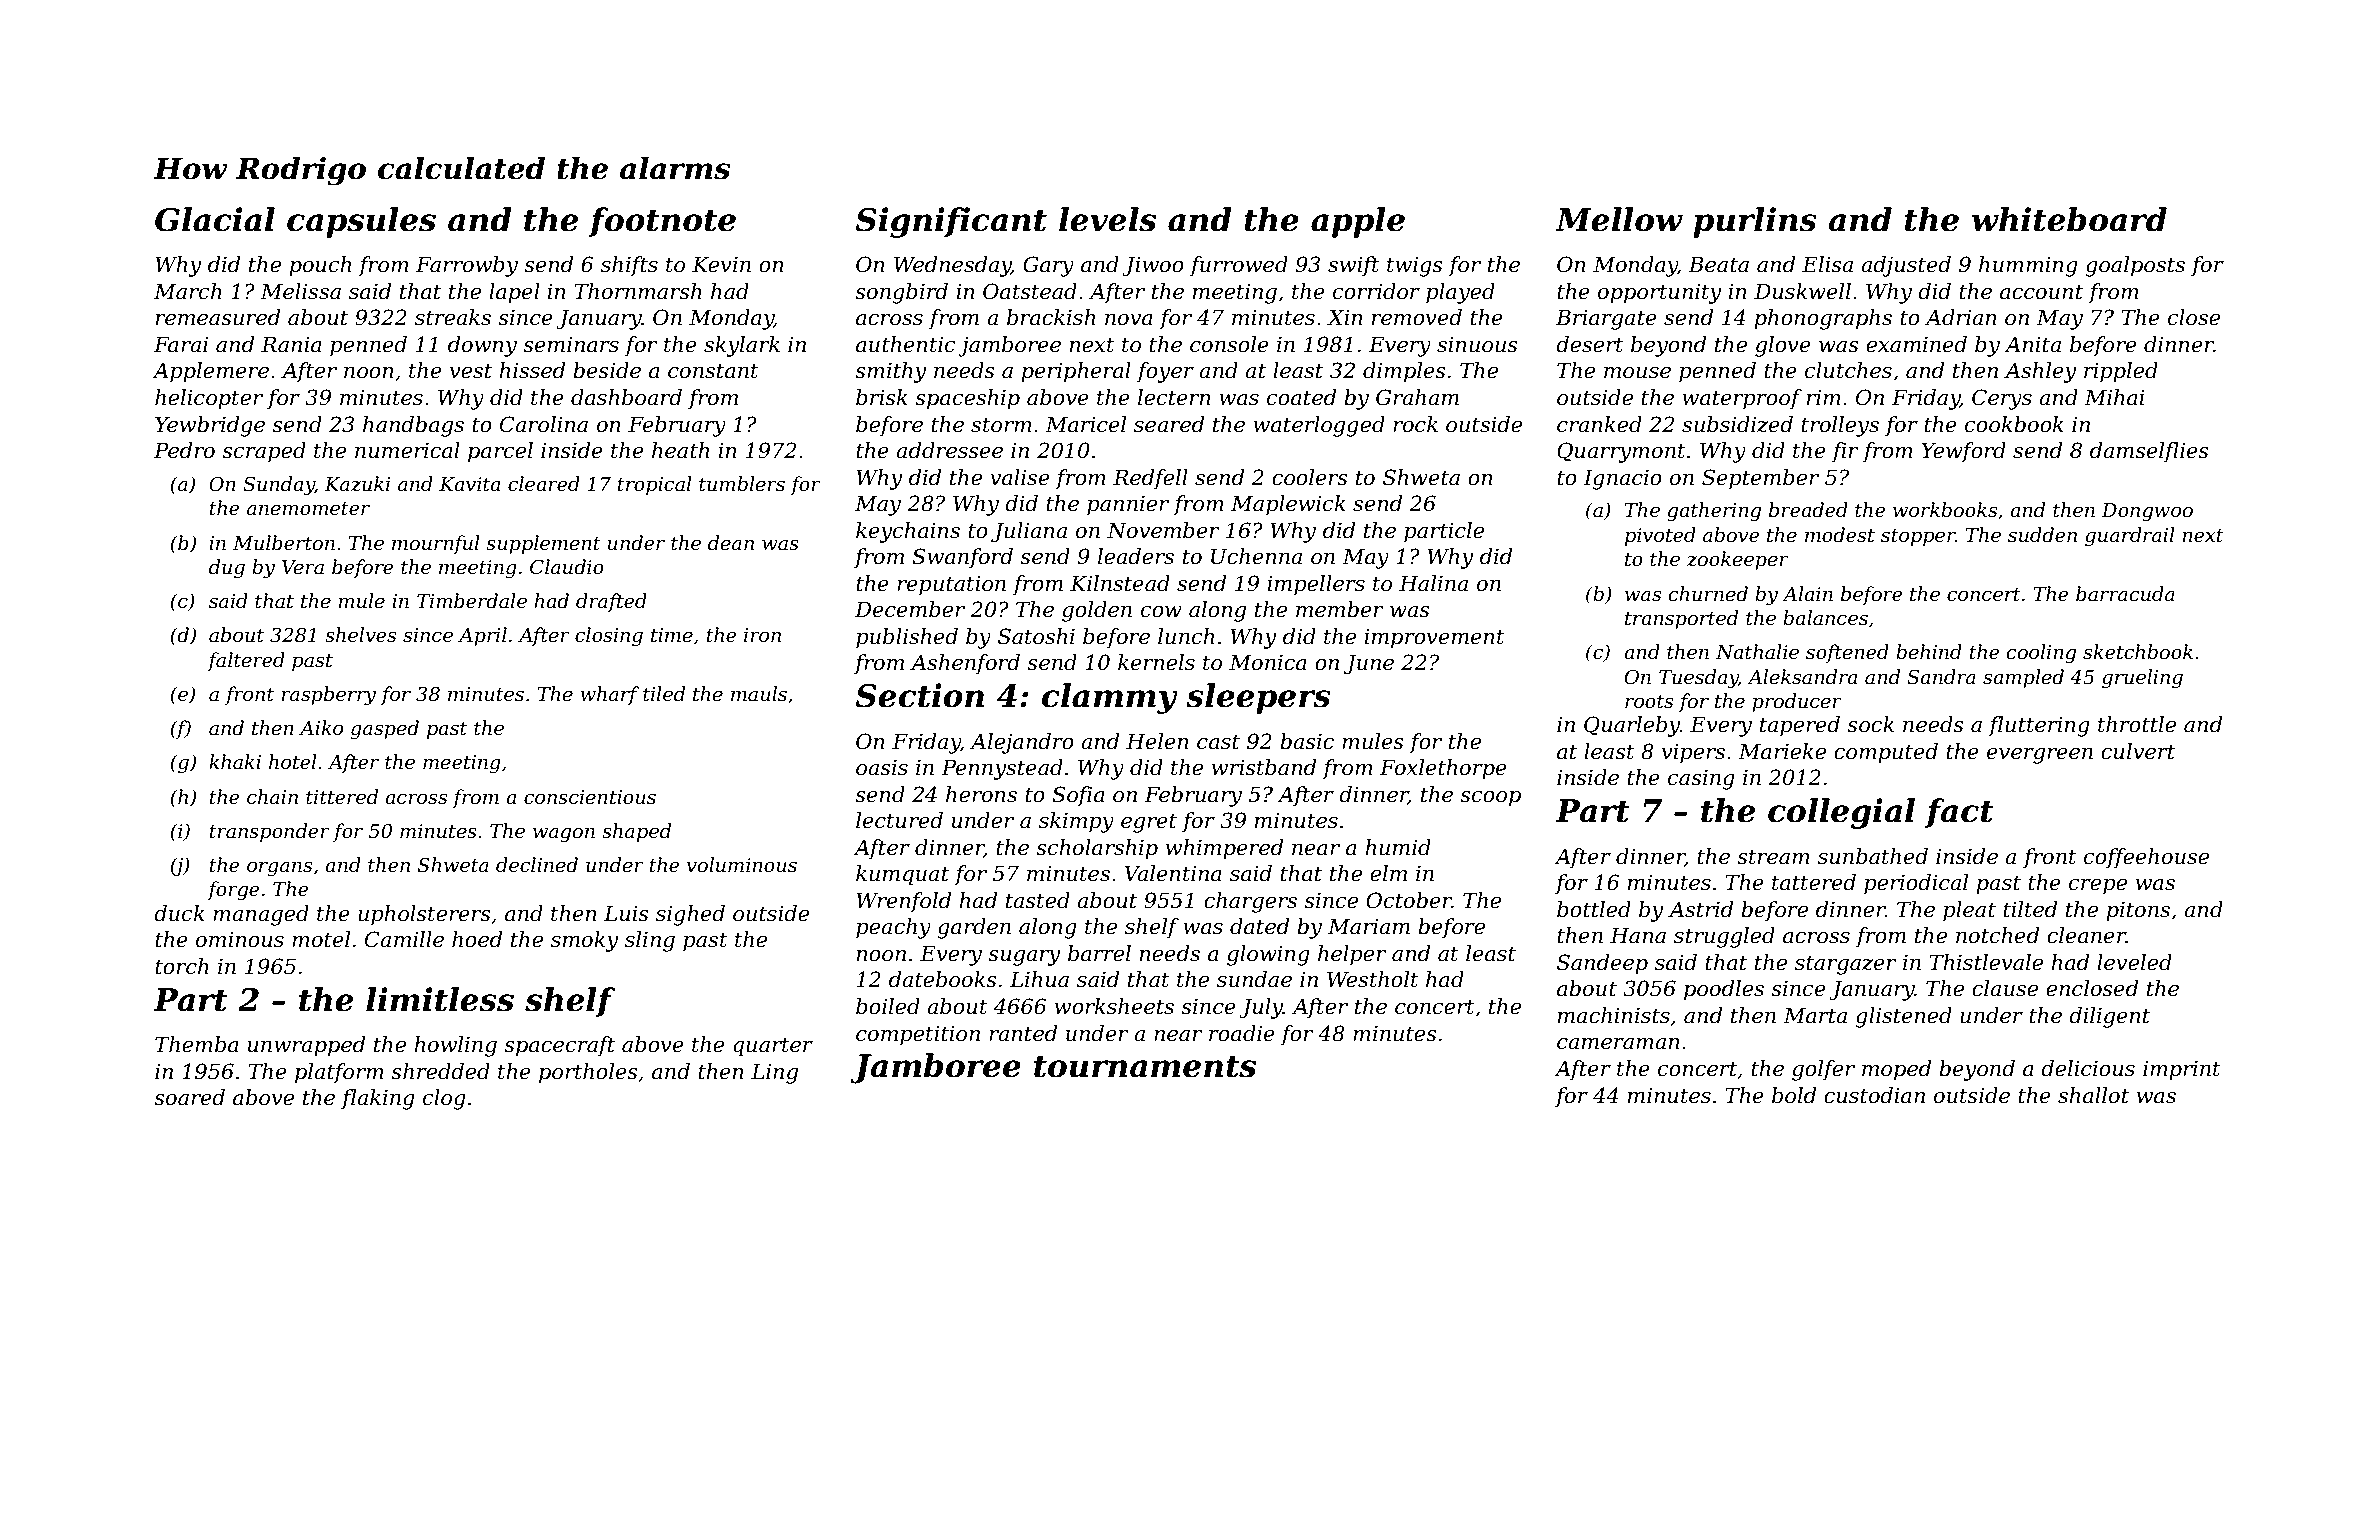 The width and height of the screenshot is (2380, 1540). What do you see at coordinates (2134, 962) in the screenshot?
I see `leveled` at bounding box center [2134, 962].
